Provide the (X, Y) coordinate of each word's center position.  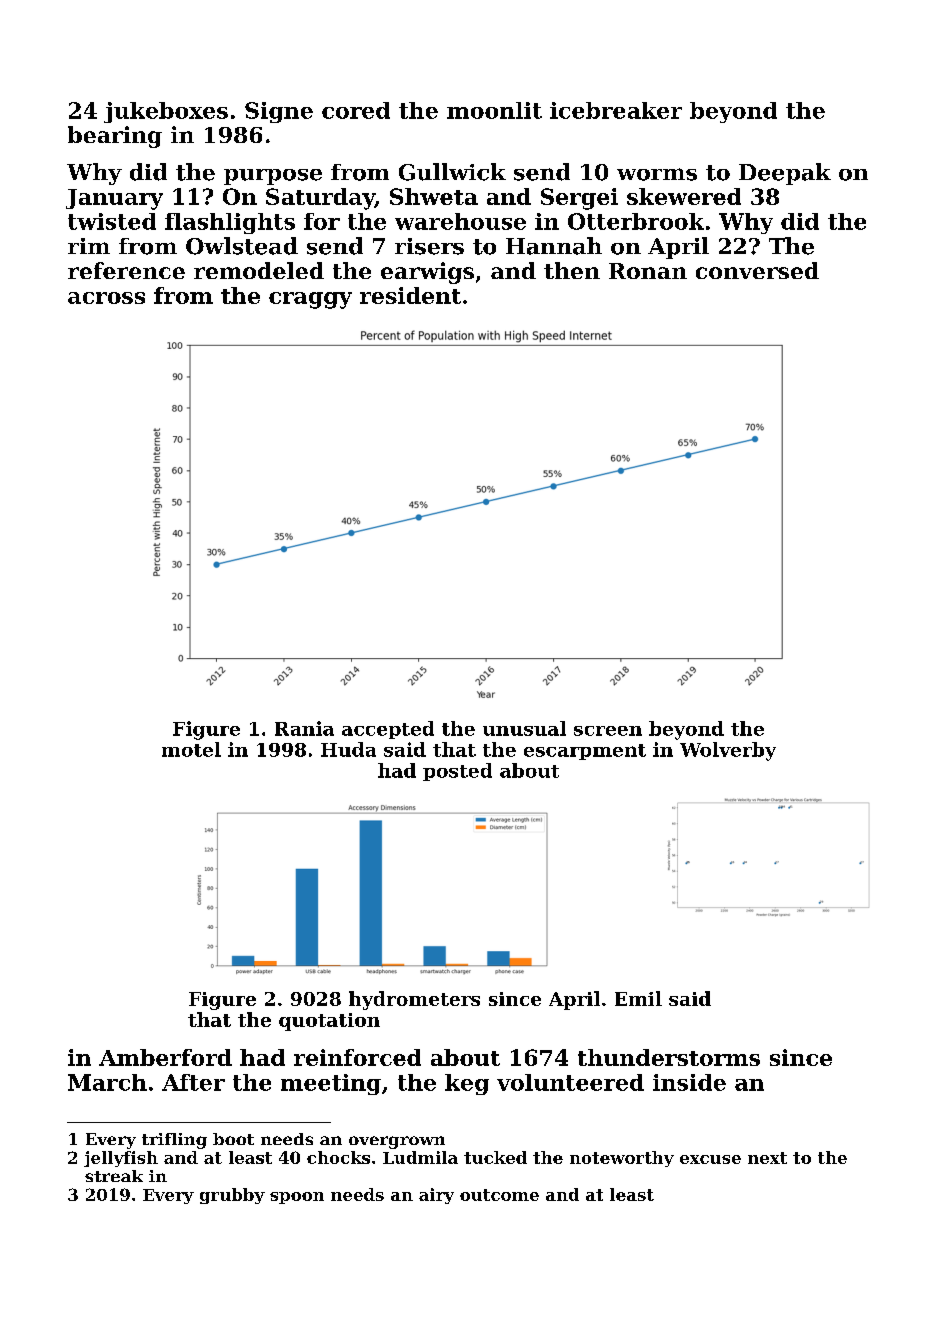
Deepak (785, 174)
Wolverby (728, 751)
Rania (304, 728)
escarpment (585, 752)
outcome (499, 1195)
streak (114, 1176)
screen (608, 731)
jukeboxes (166, 112)
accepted (388, 730)
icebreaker (616, 110)
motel (191, 749)
